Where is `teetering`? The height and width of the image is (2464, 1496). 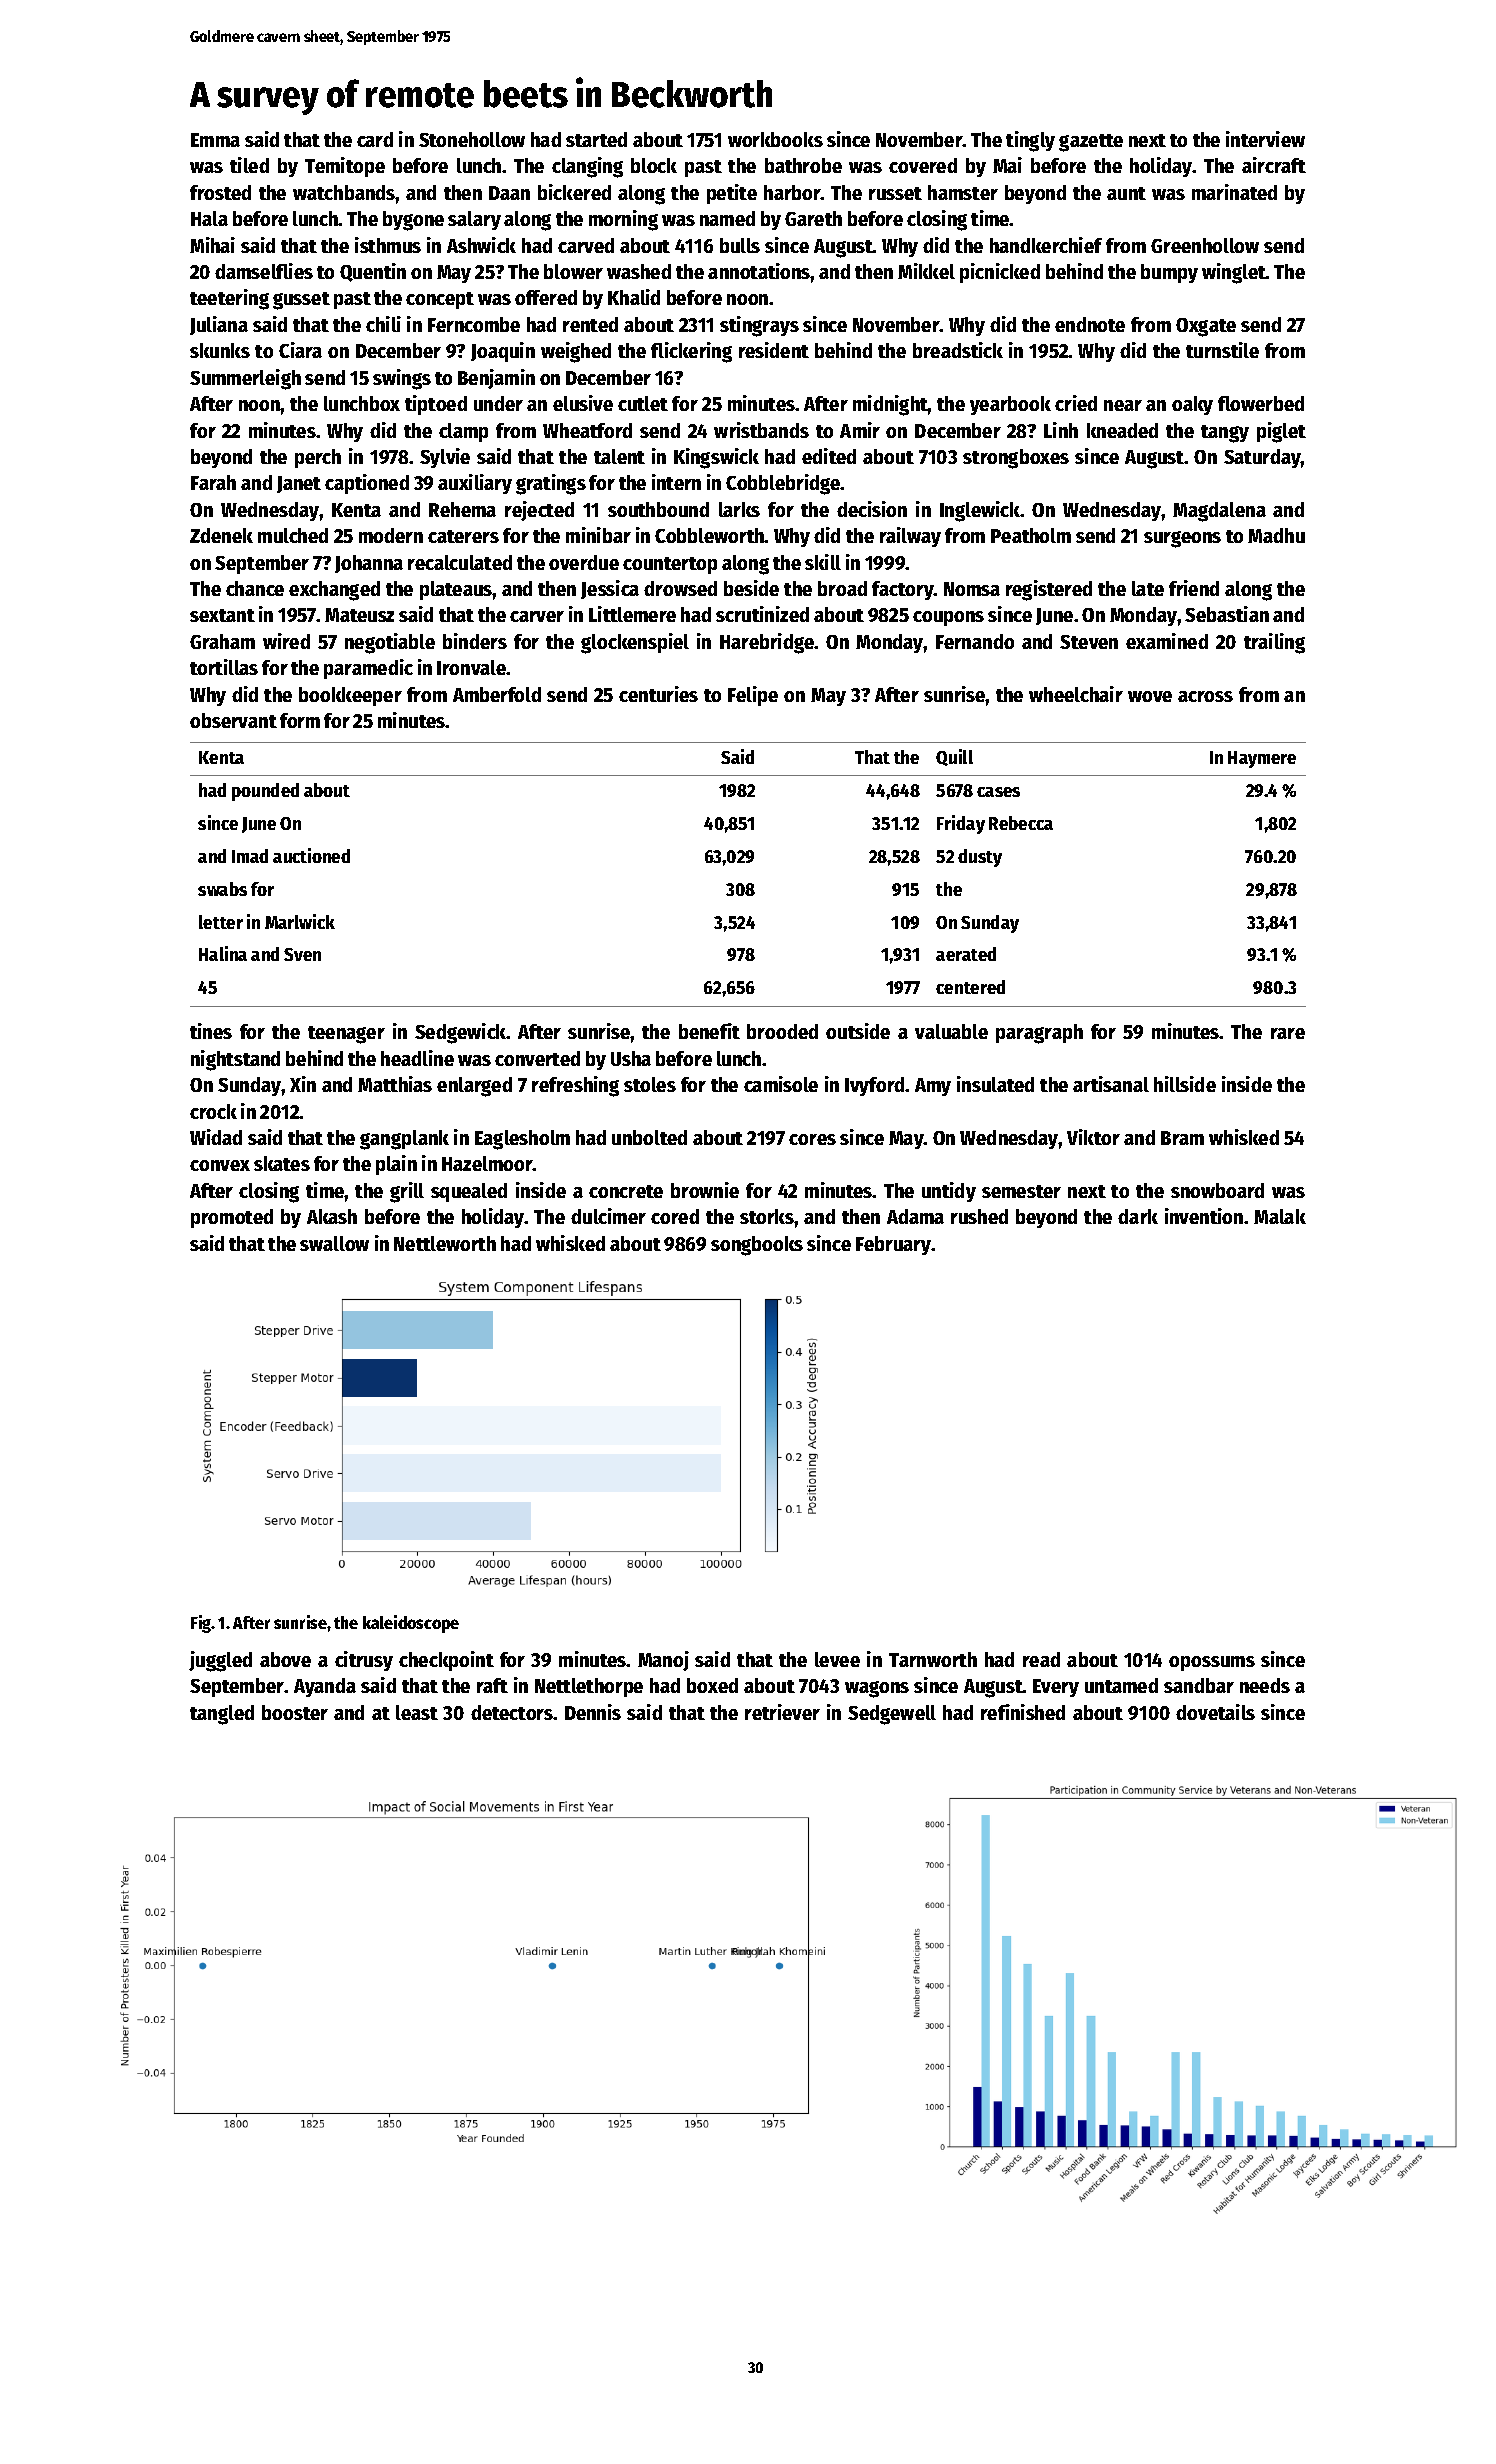
teetering is located at coordinates (229, 299).
